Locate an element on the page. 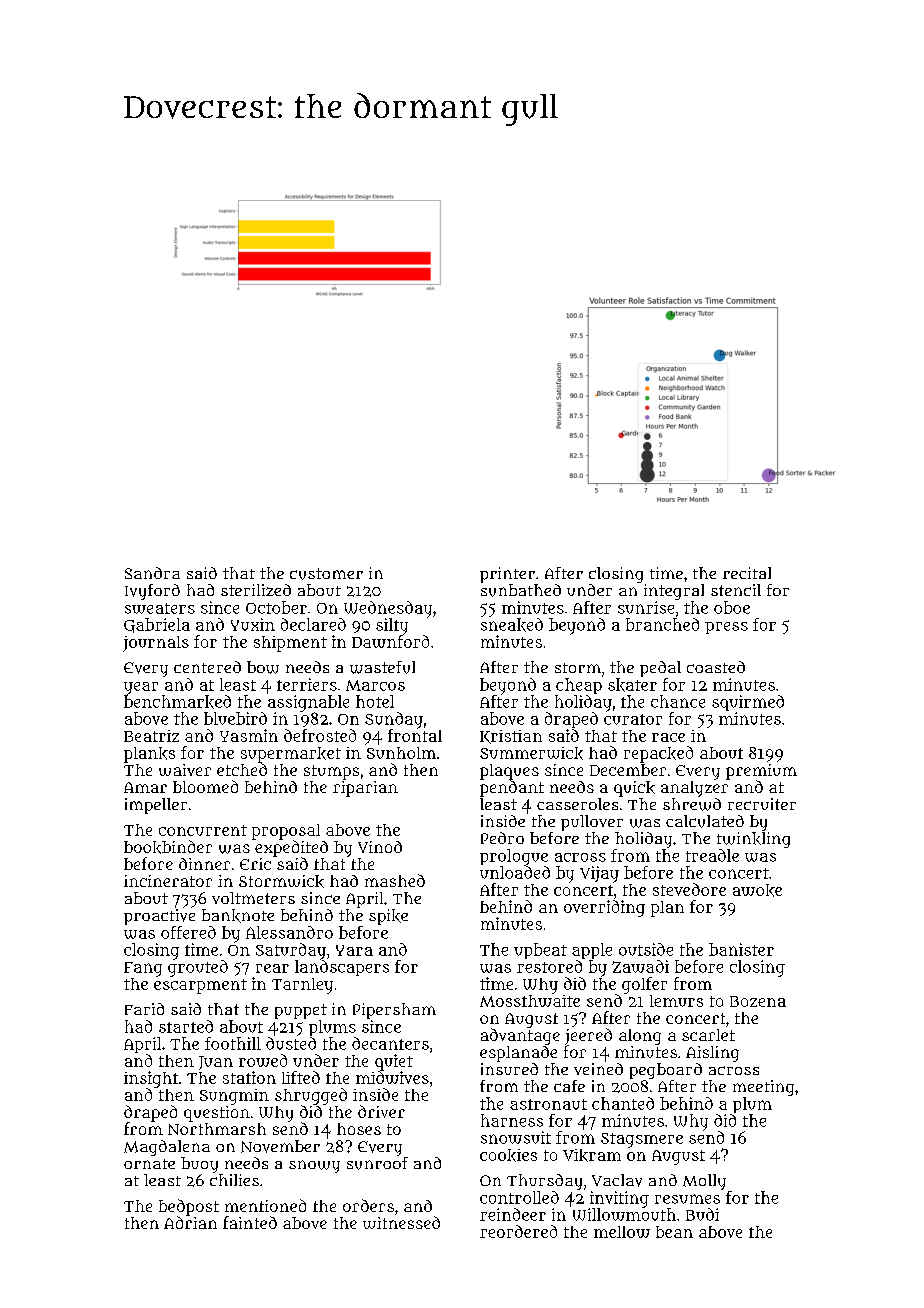 The image size is (924, 1308). Dawnford is located at coordinates (390, 641).
